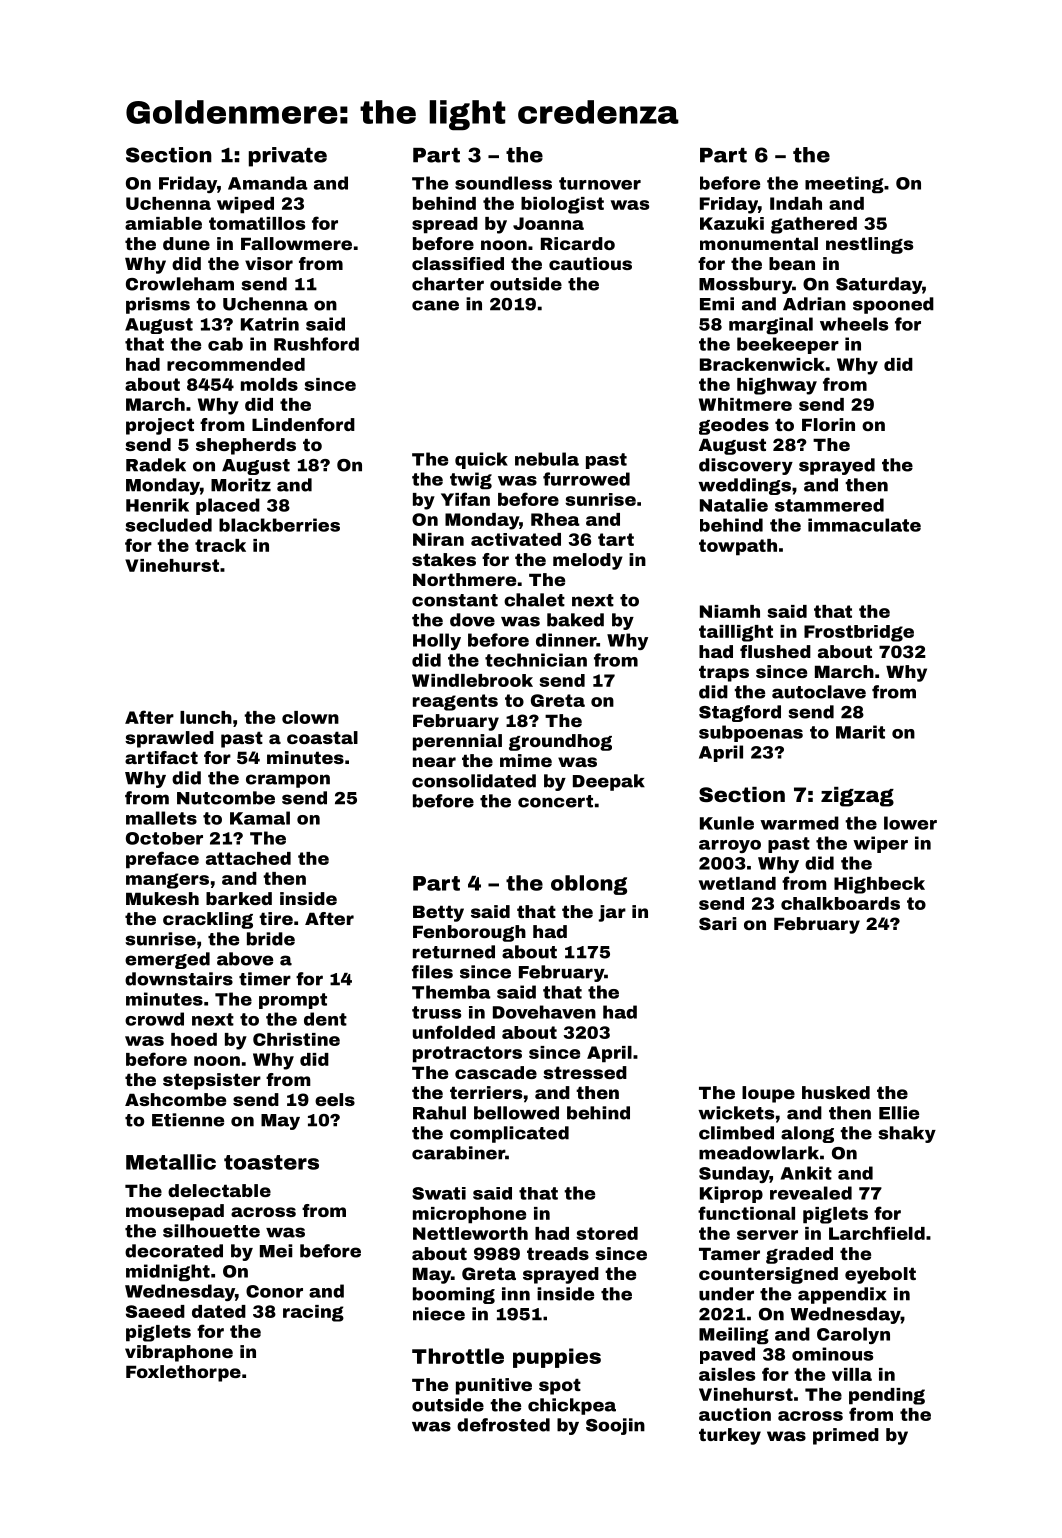  What do you see at coordinates (777, 386) in the page?
I see `highway` at bounding box center [777, 386].
